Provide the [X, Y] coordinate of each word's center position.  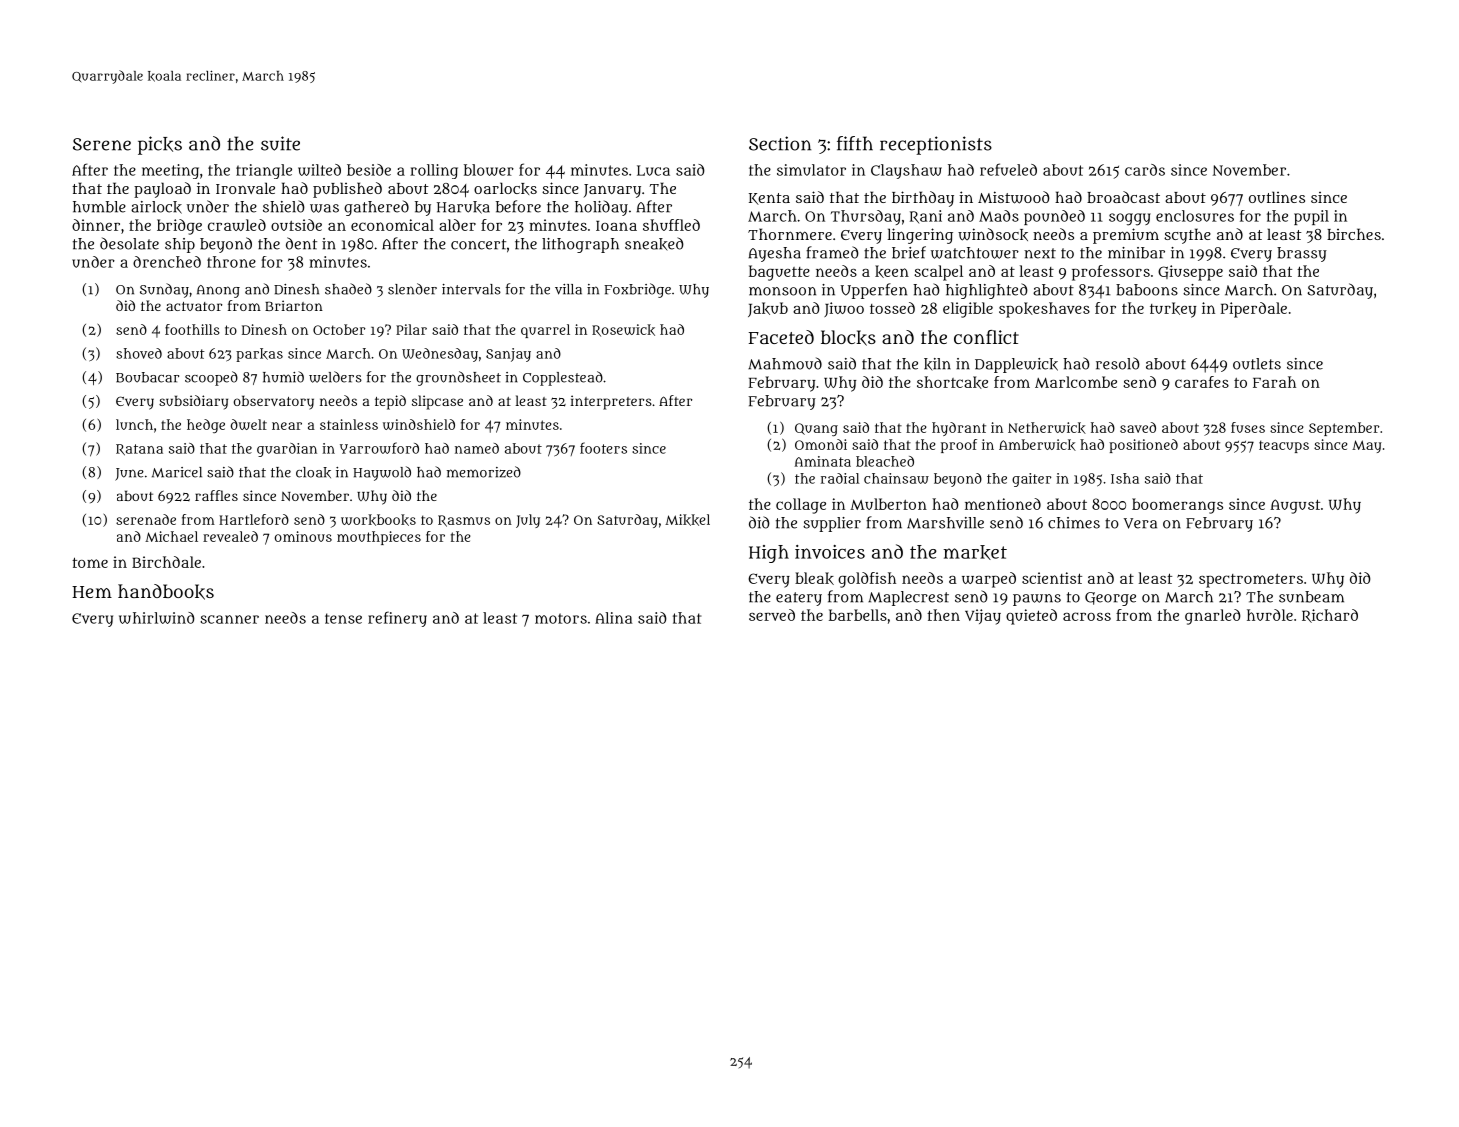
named [477, 448]
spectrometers [1251, 581]
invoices [830, 552]
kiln [937, 364]
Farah [1274, 382]
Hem [92, 592]
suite [280, 143]
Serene [102, 144]
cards [1145, 170]
